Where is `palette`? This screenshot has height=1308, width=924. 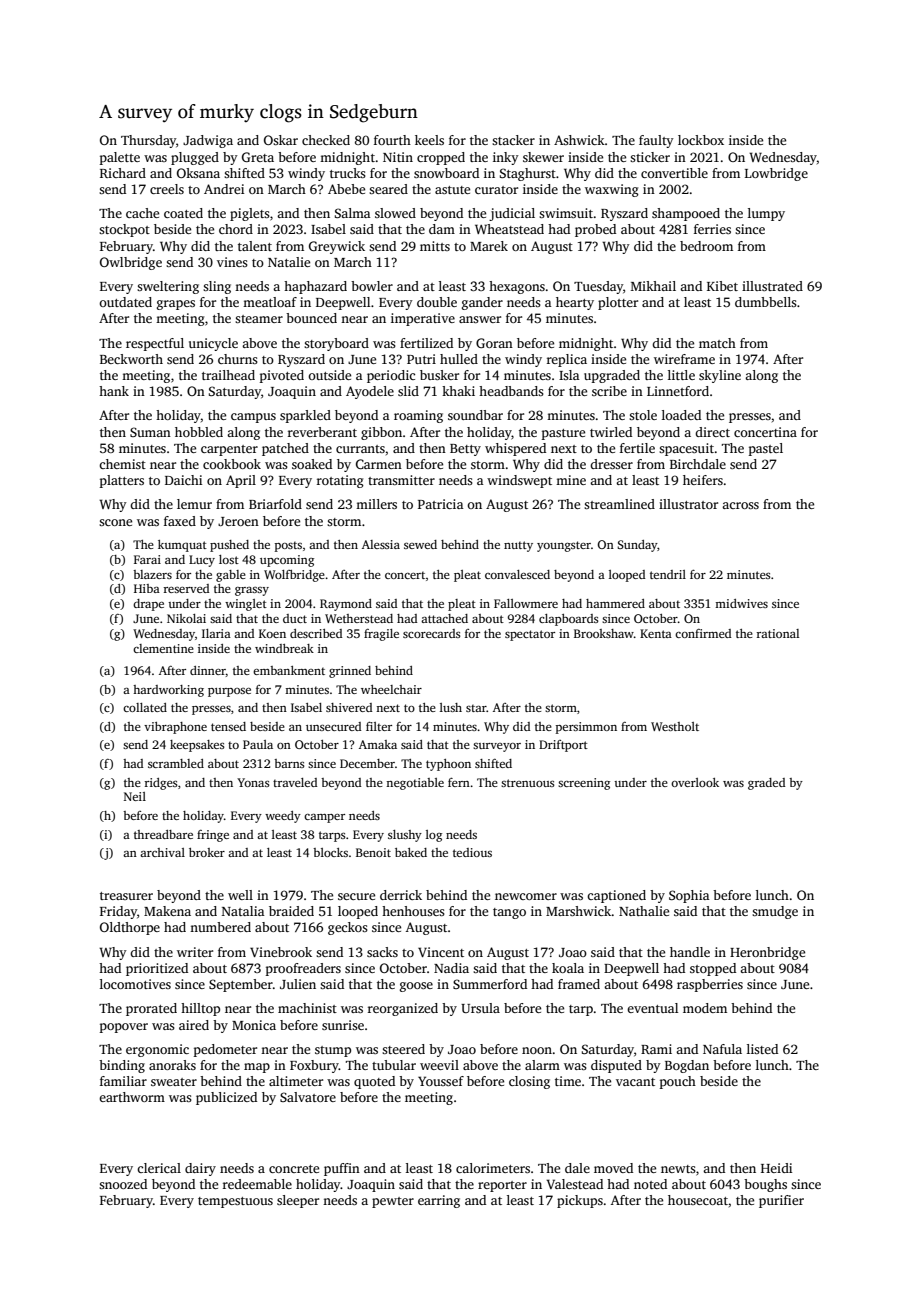
palette is located at coordinates (120, 158).
